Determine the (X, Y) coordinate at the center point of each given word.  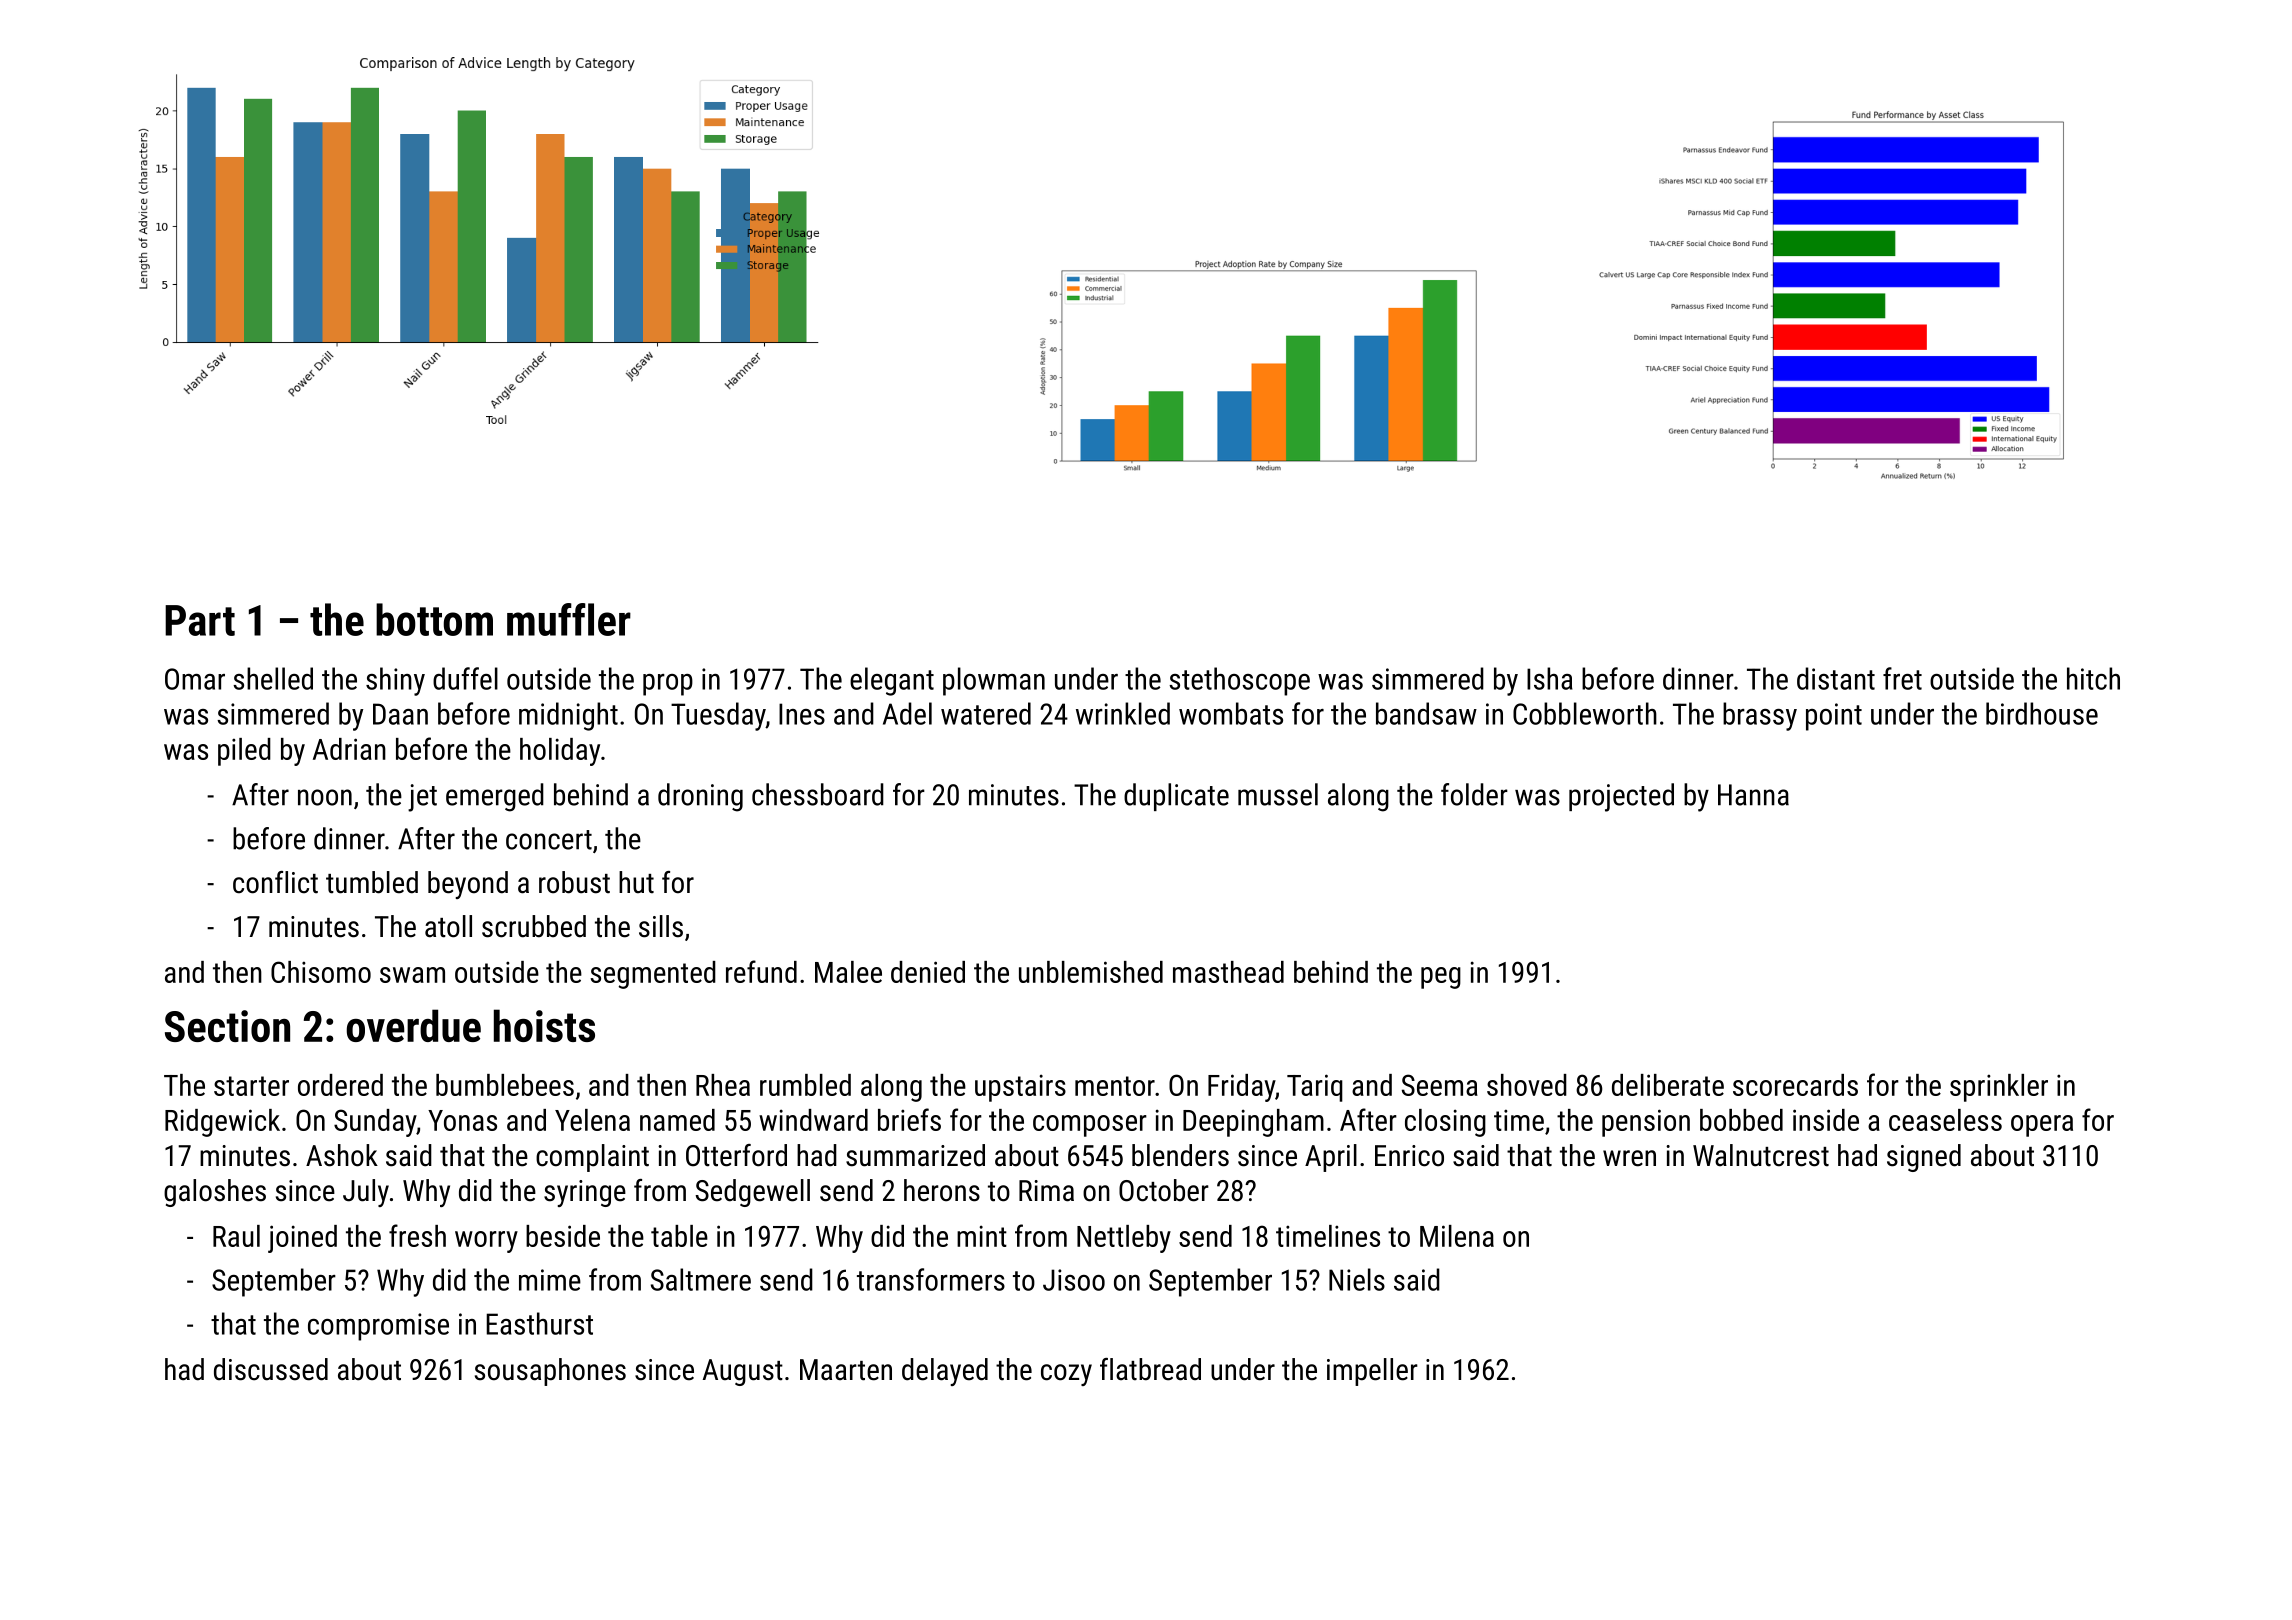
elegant (892, 681)
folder (1474, 794)
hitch (2093, 678)
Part (200, 620)
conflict (275, 882)
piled (244, 752)
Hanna (1753, 795)
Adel (907, 713)
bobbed (1741, 1120)
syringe (585, 1193)
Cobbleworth (1585, 713)
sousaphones (550, 1372)
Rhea (723, 1085)
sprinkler (1999, 1088)
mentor (1115, 1086)
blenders (1180, 1155)
